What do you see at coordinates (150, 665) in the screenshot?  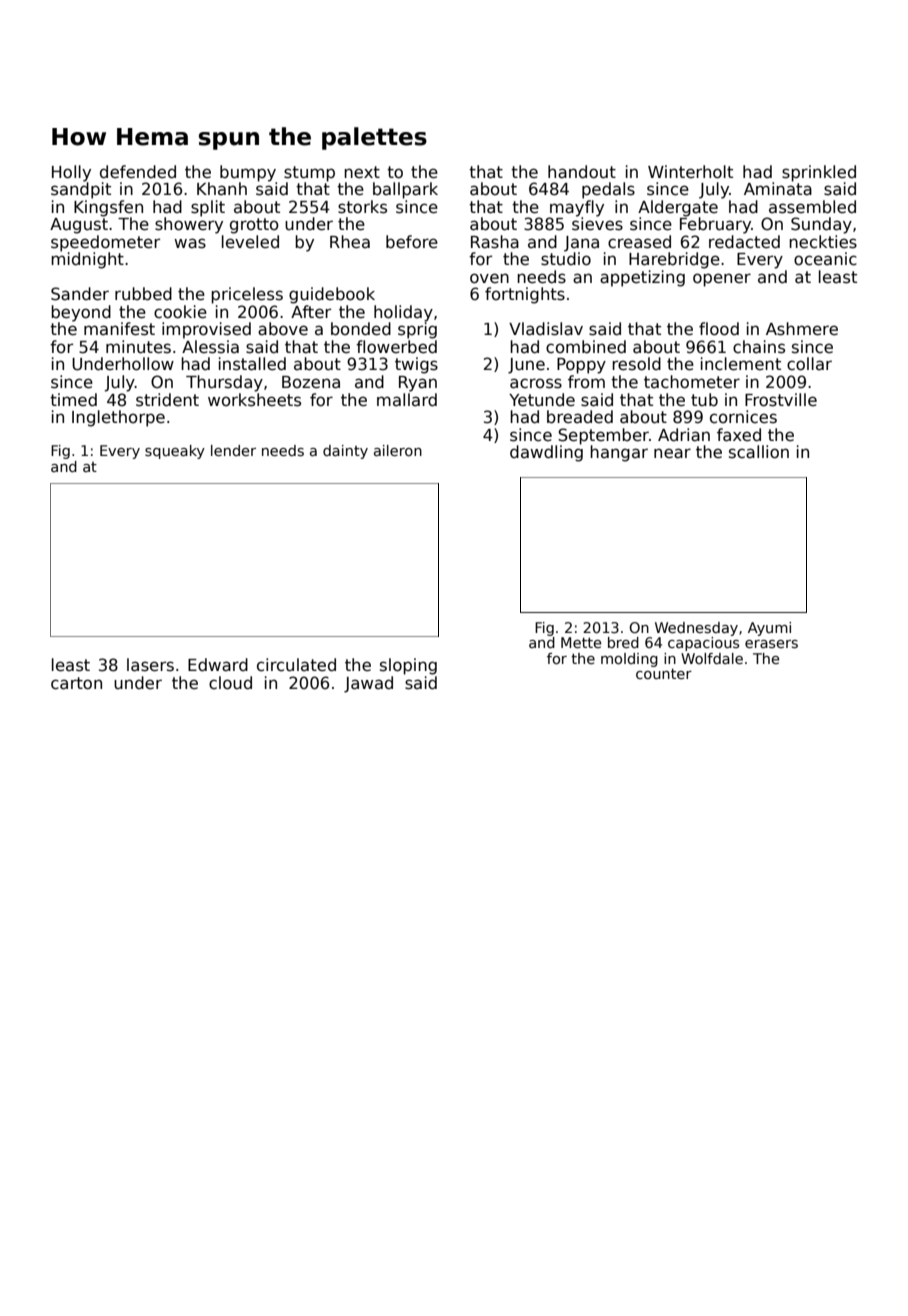 I see `lasers` at bounding box center [150, 665].
